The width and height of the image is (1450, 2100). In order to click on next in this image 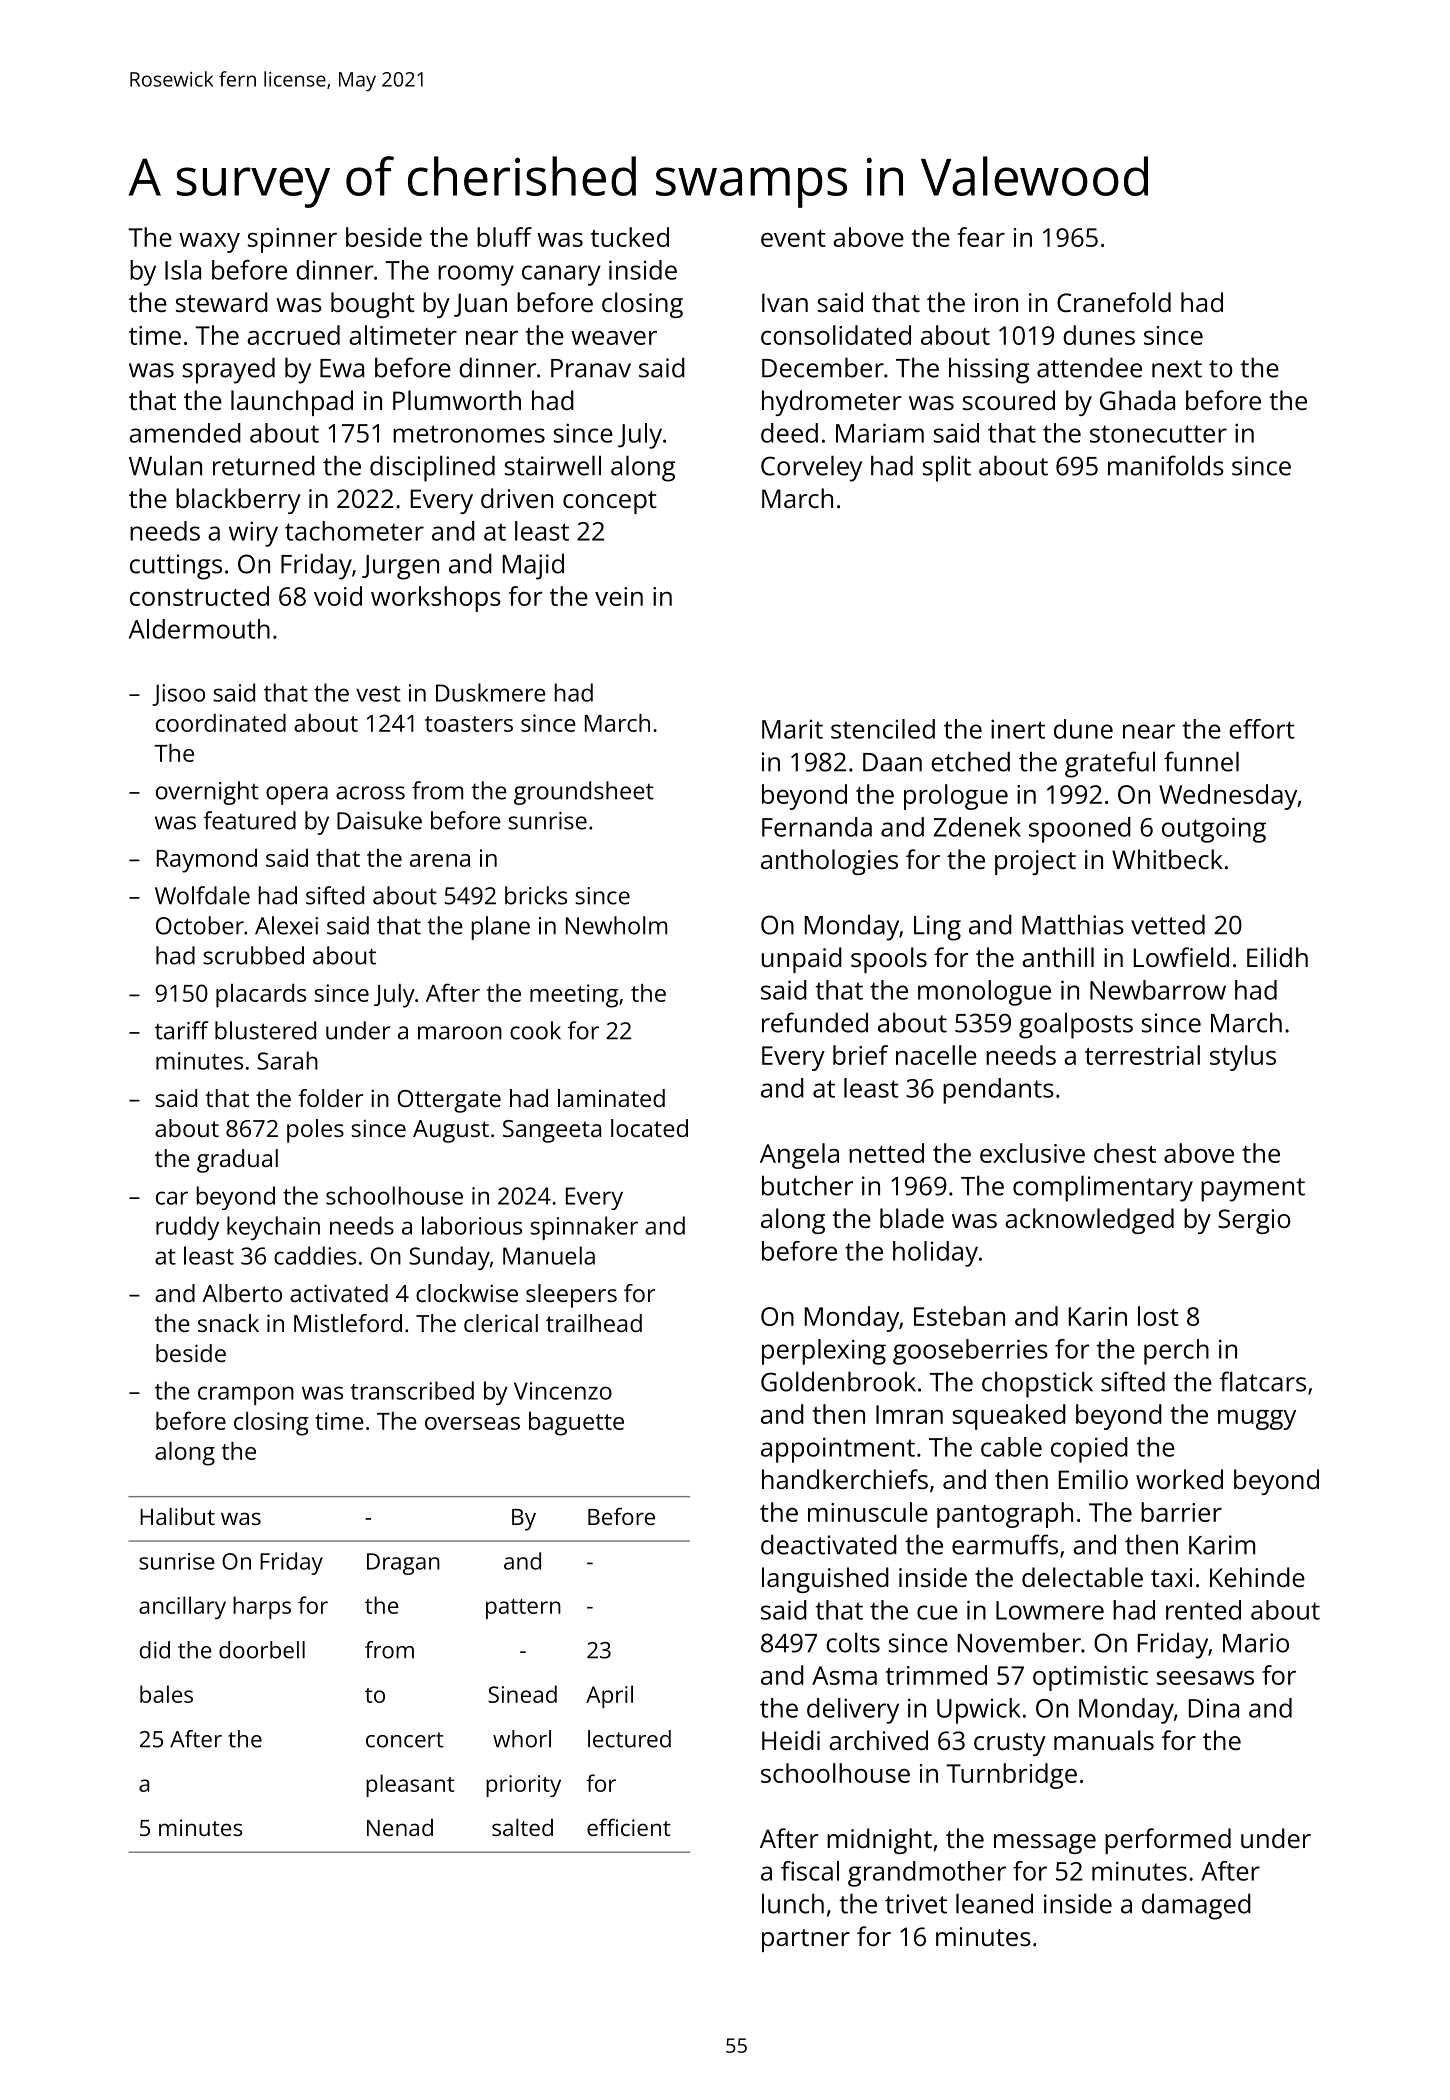, I will do `click(1177, 369)`.
